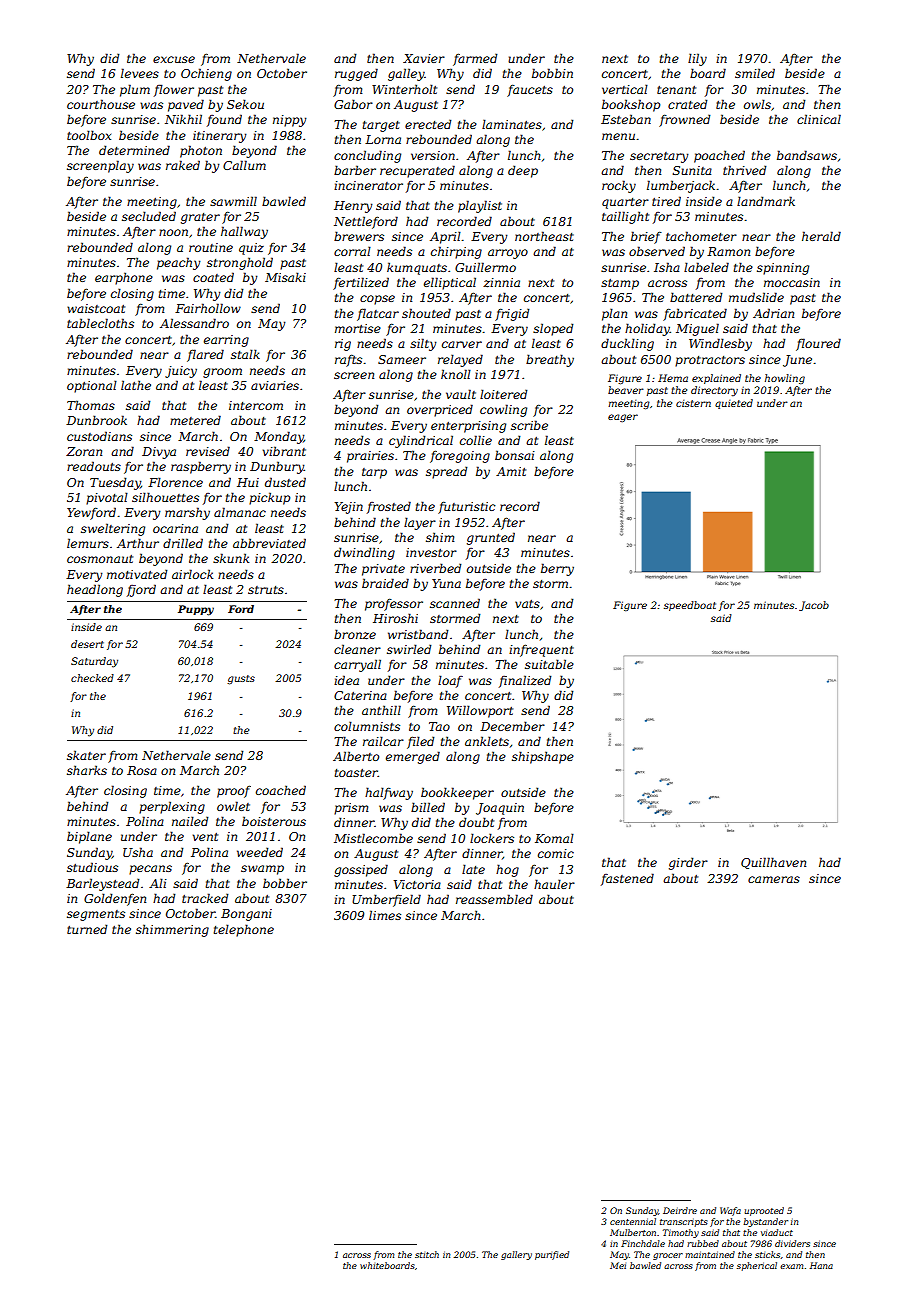  What do you see at coordinates (385, 915) in the screenshot?
I see `limes` at bounding box center [385, 915].
